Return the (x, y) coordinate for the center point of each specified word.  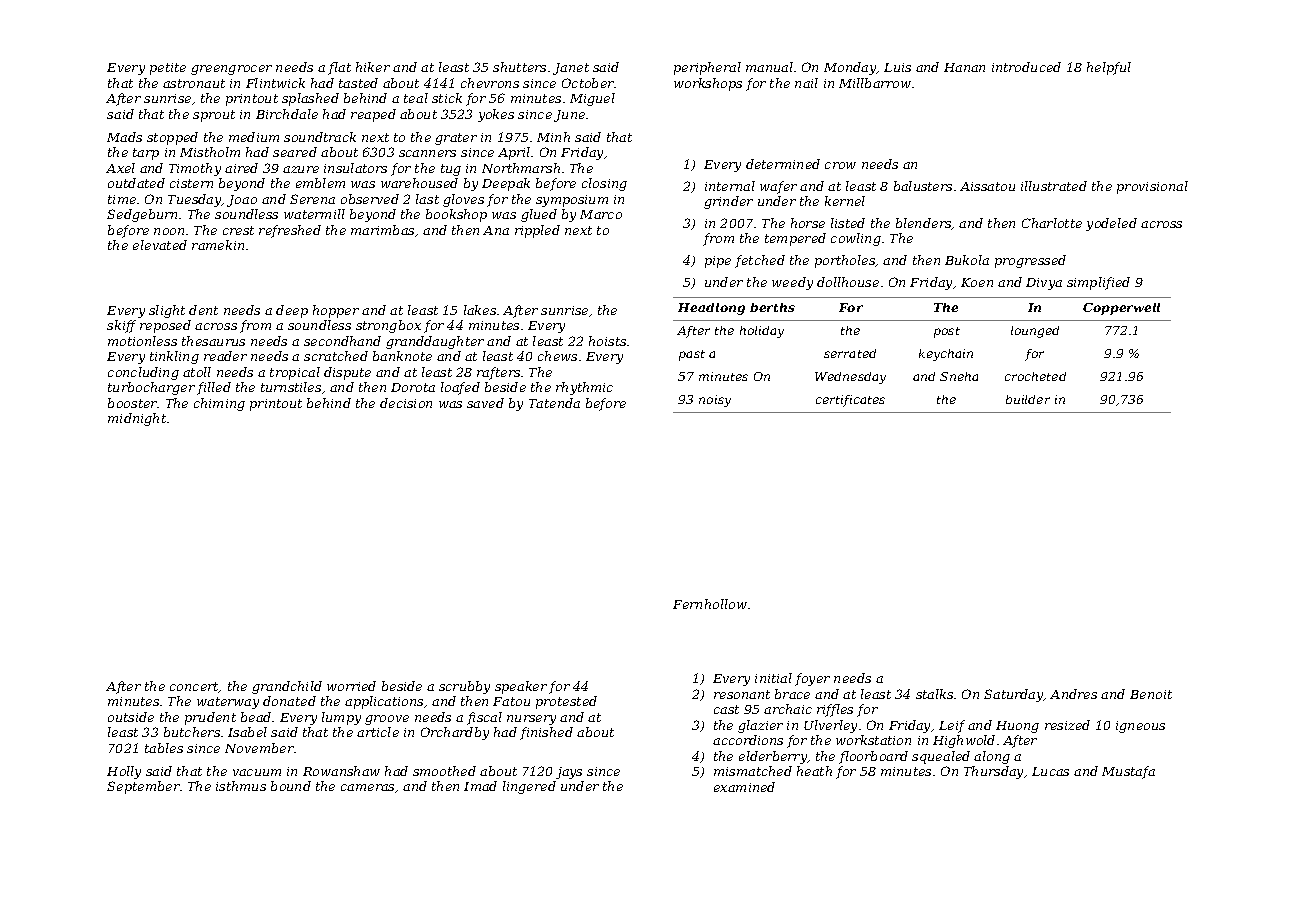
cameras (367, 787)
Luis (897, 67)
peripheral (707, 68)
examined (744, 787)
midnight (137, 419)
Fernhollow (710, 604)
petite (168, 69)
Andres (1073, 694)
